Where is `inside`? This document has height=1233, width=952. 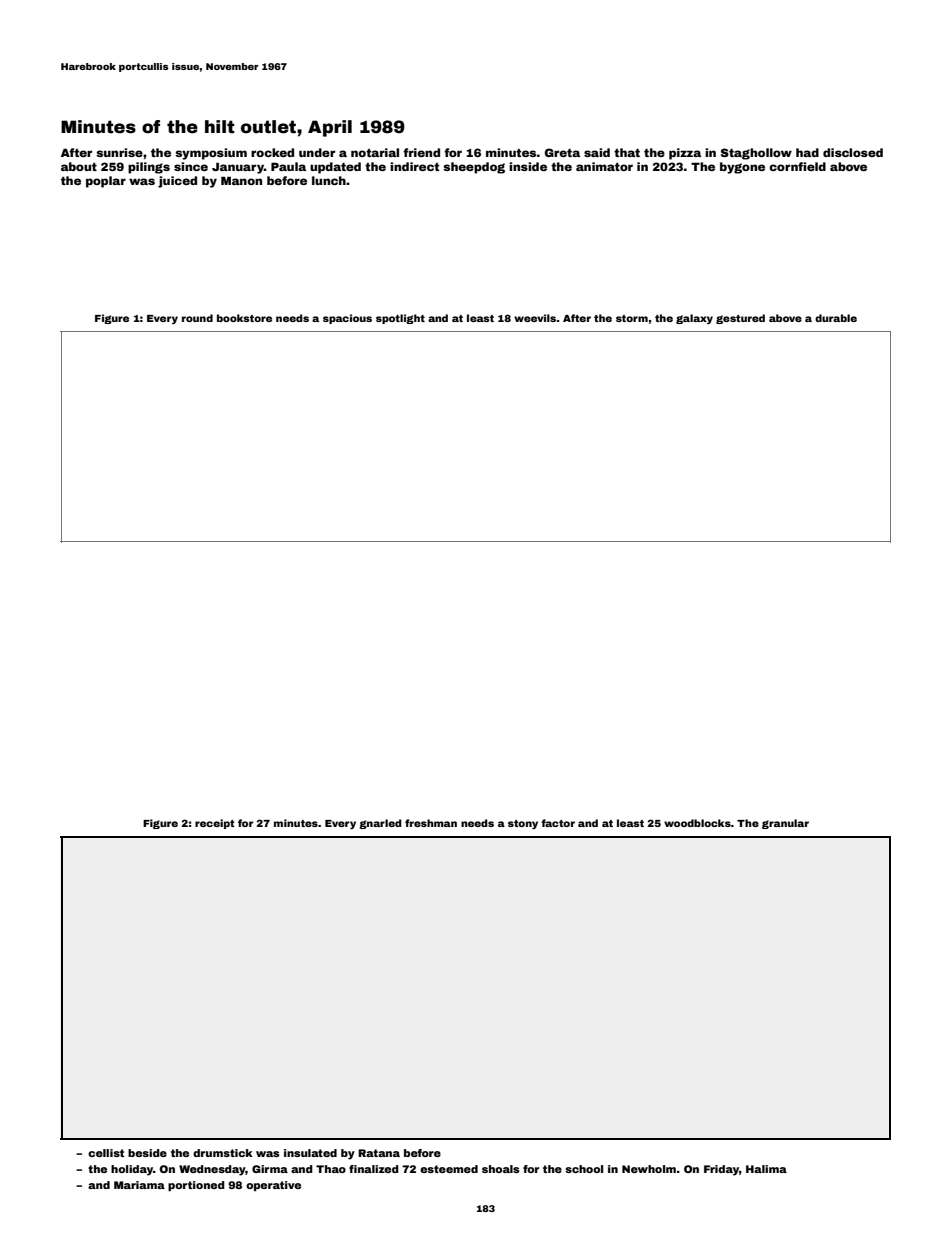
inside is located at coordinates (528, 166).
